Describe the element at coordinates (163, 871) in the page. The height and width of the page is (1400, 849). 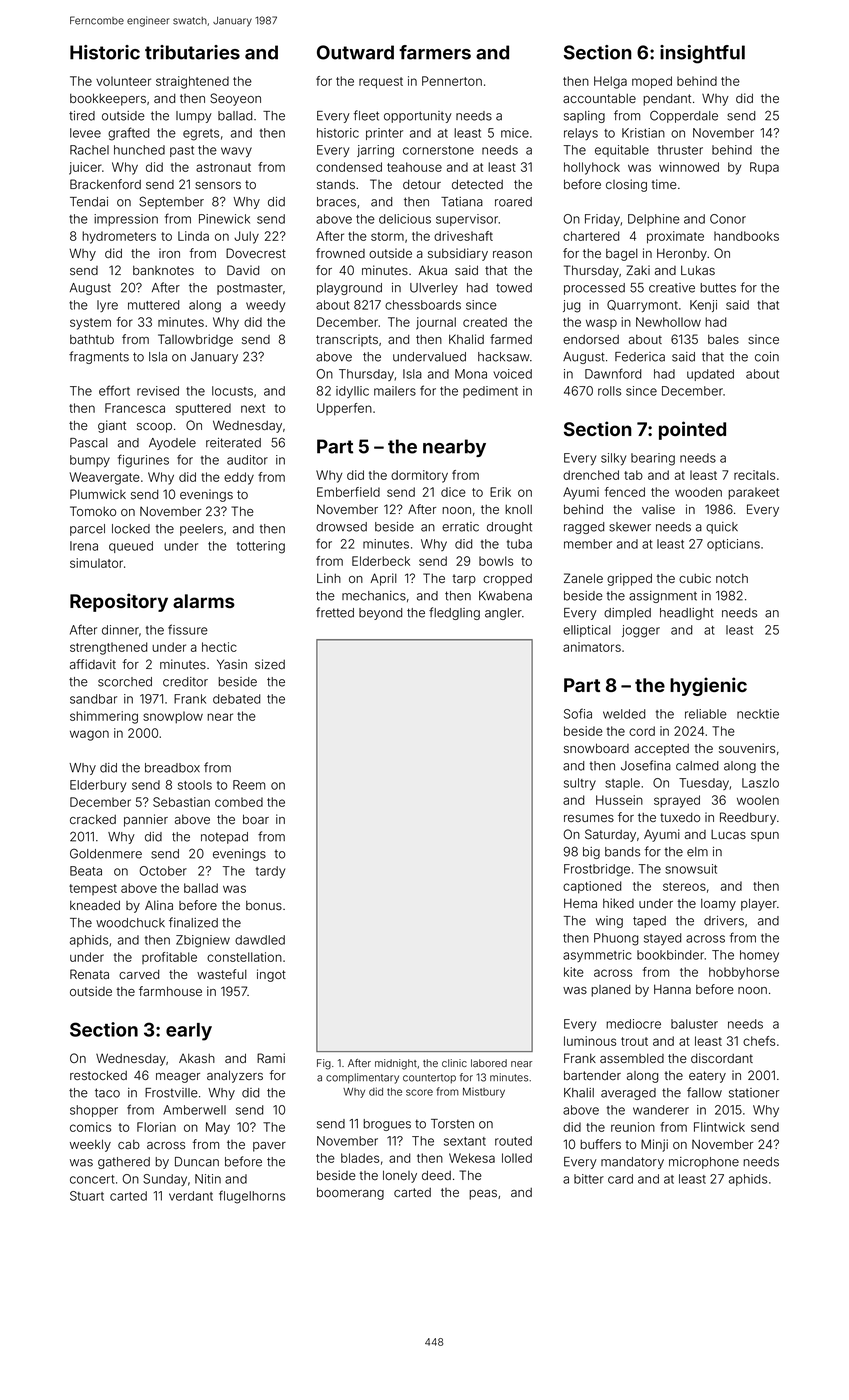
I see `October` at that location.
